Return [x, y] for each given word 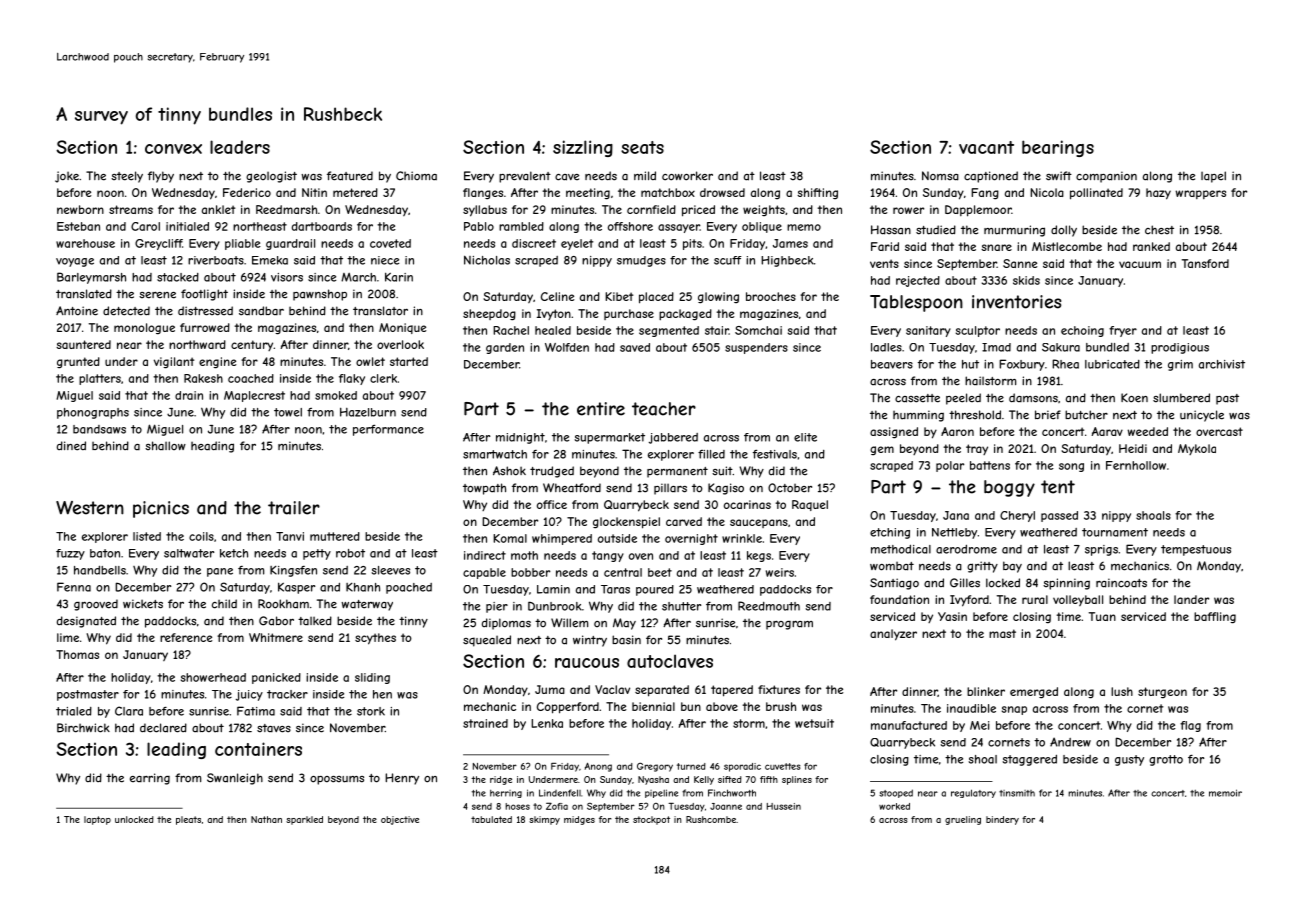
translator [380, 311]
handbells [100, 570]
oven [641, 556]
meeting [588, 194]
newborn [80, 209]
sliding [372, 678]
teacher [664, 409]
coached [251, 378]
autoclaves [670, 661]
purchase [629, 314]
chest [1159, 230]
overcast [1219, 431]
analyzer [893, 635]
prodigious [1180, 348]
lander [1191, 599]
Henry [402, 779]
